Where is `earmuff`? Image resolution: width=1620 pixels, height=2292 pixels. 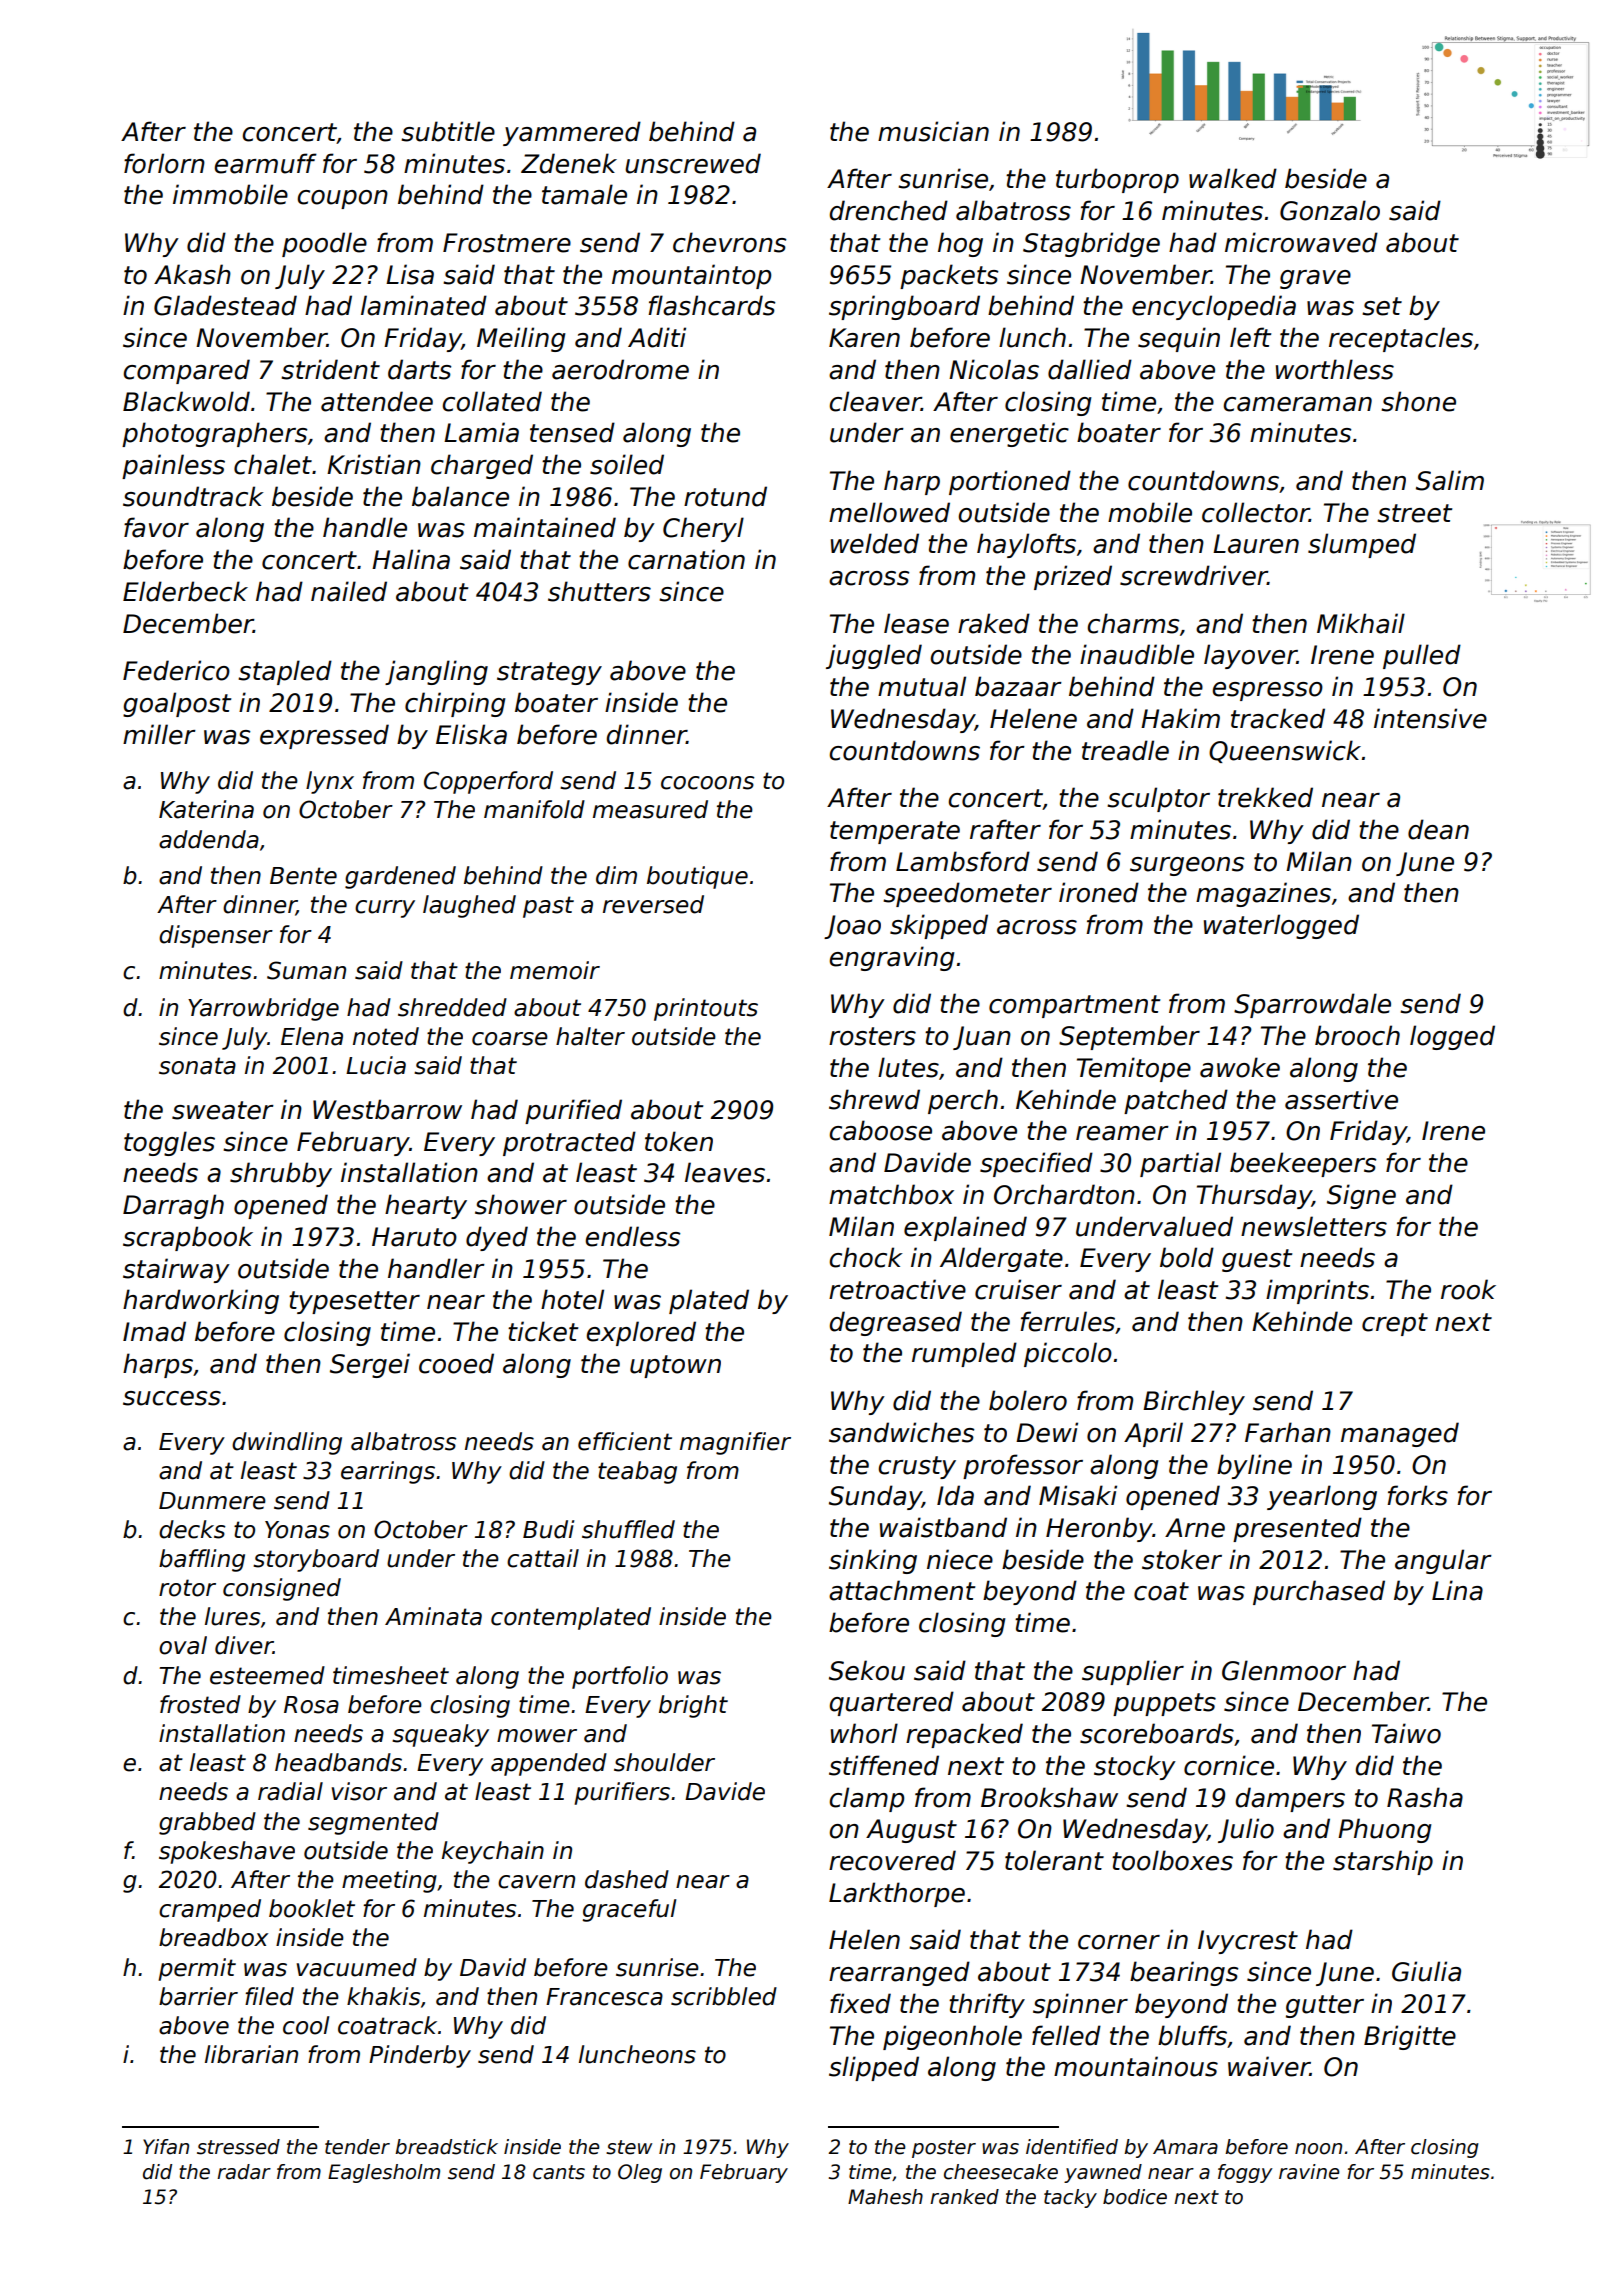 earmuff is located at coordinates (266, 163).
